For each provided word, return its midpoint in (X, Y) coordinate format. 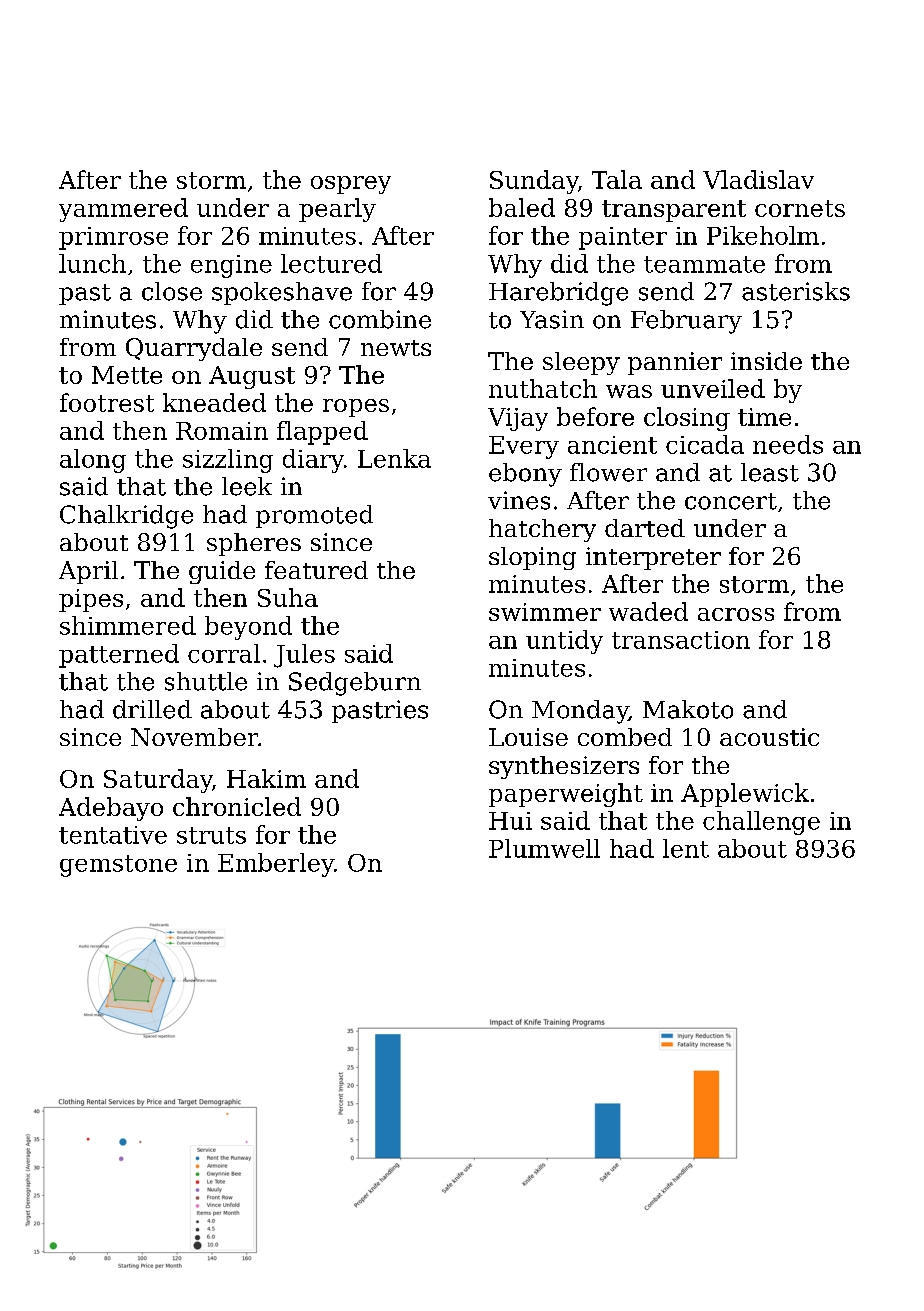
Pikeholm (763, 235)
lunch (92, 263)
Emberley (276, 865)
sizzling (228, 461)
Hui (510, 821)
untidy (564, 642)
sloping (532, 558)
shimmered (128, 625)
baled (522, 207)
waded (648, 611)
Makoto (688, 709)
